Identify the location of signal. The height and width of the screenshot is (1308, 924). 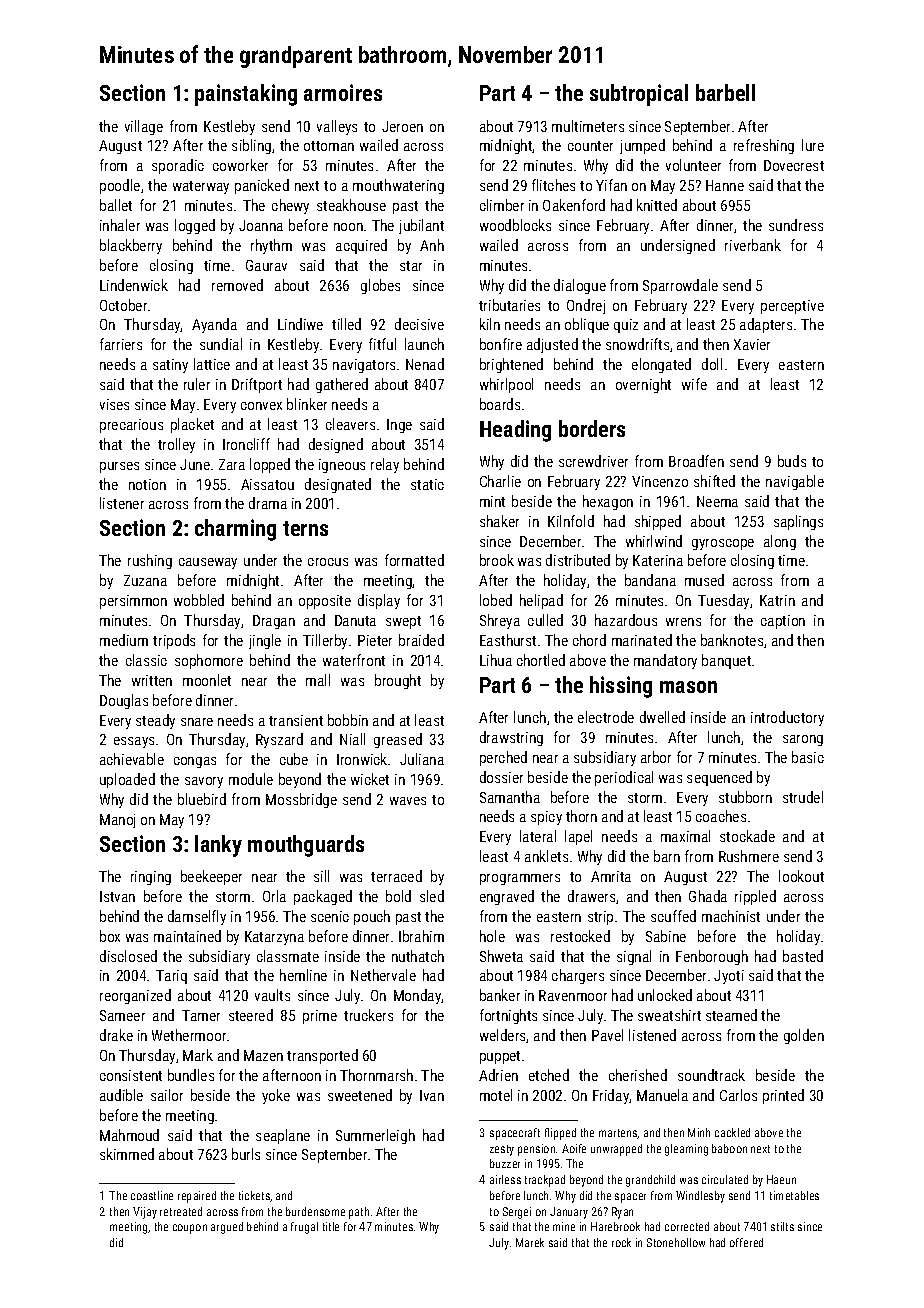
(634, 957).
